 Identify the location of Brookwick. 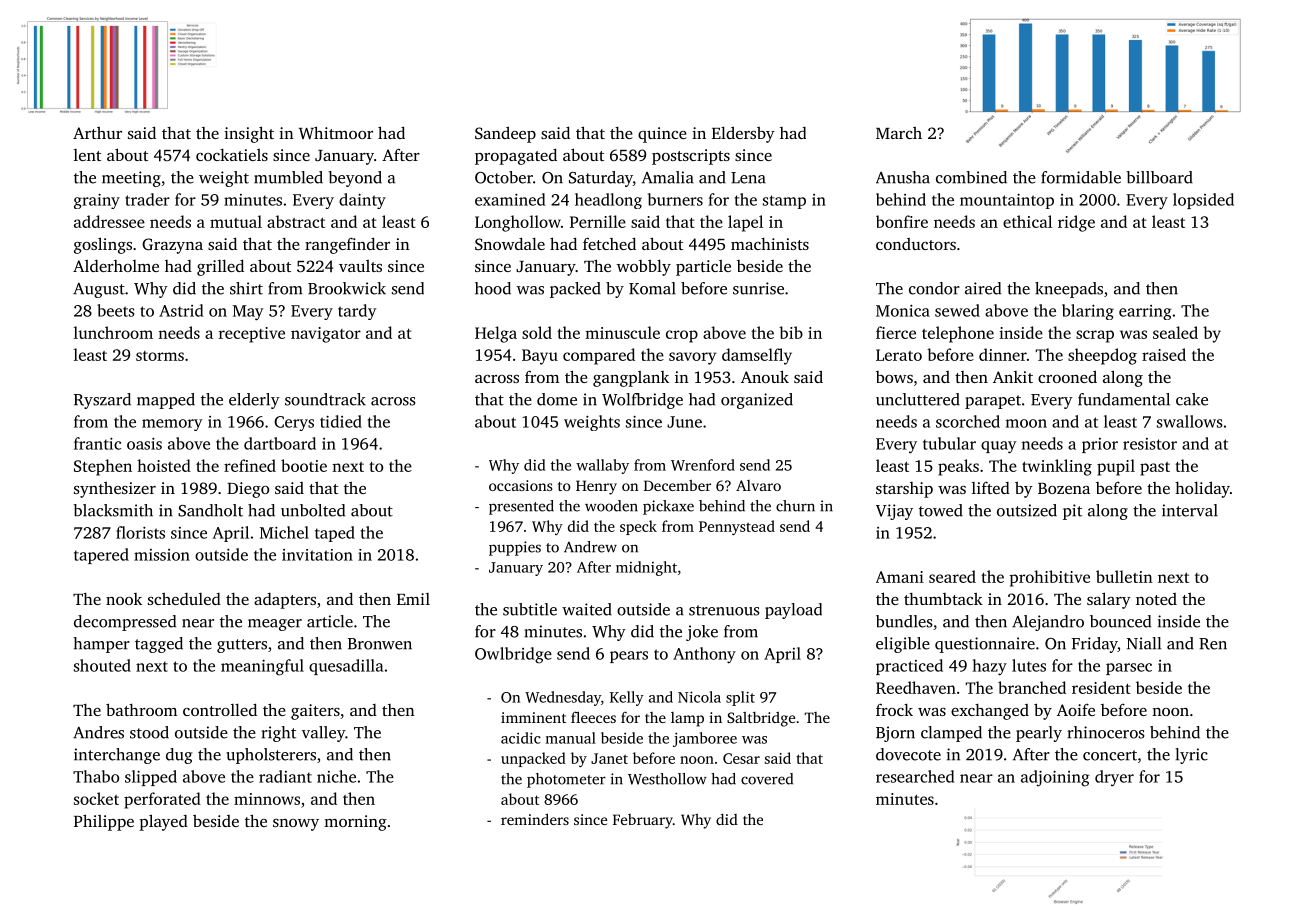
(347, 288).
